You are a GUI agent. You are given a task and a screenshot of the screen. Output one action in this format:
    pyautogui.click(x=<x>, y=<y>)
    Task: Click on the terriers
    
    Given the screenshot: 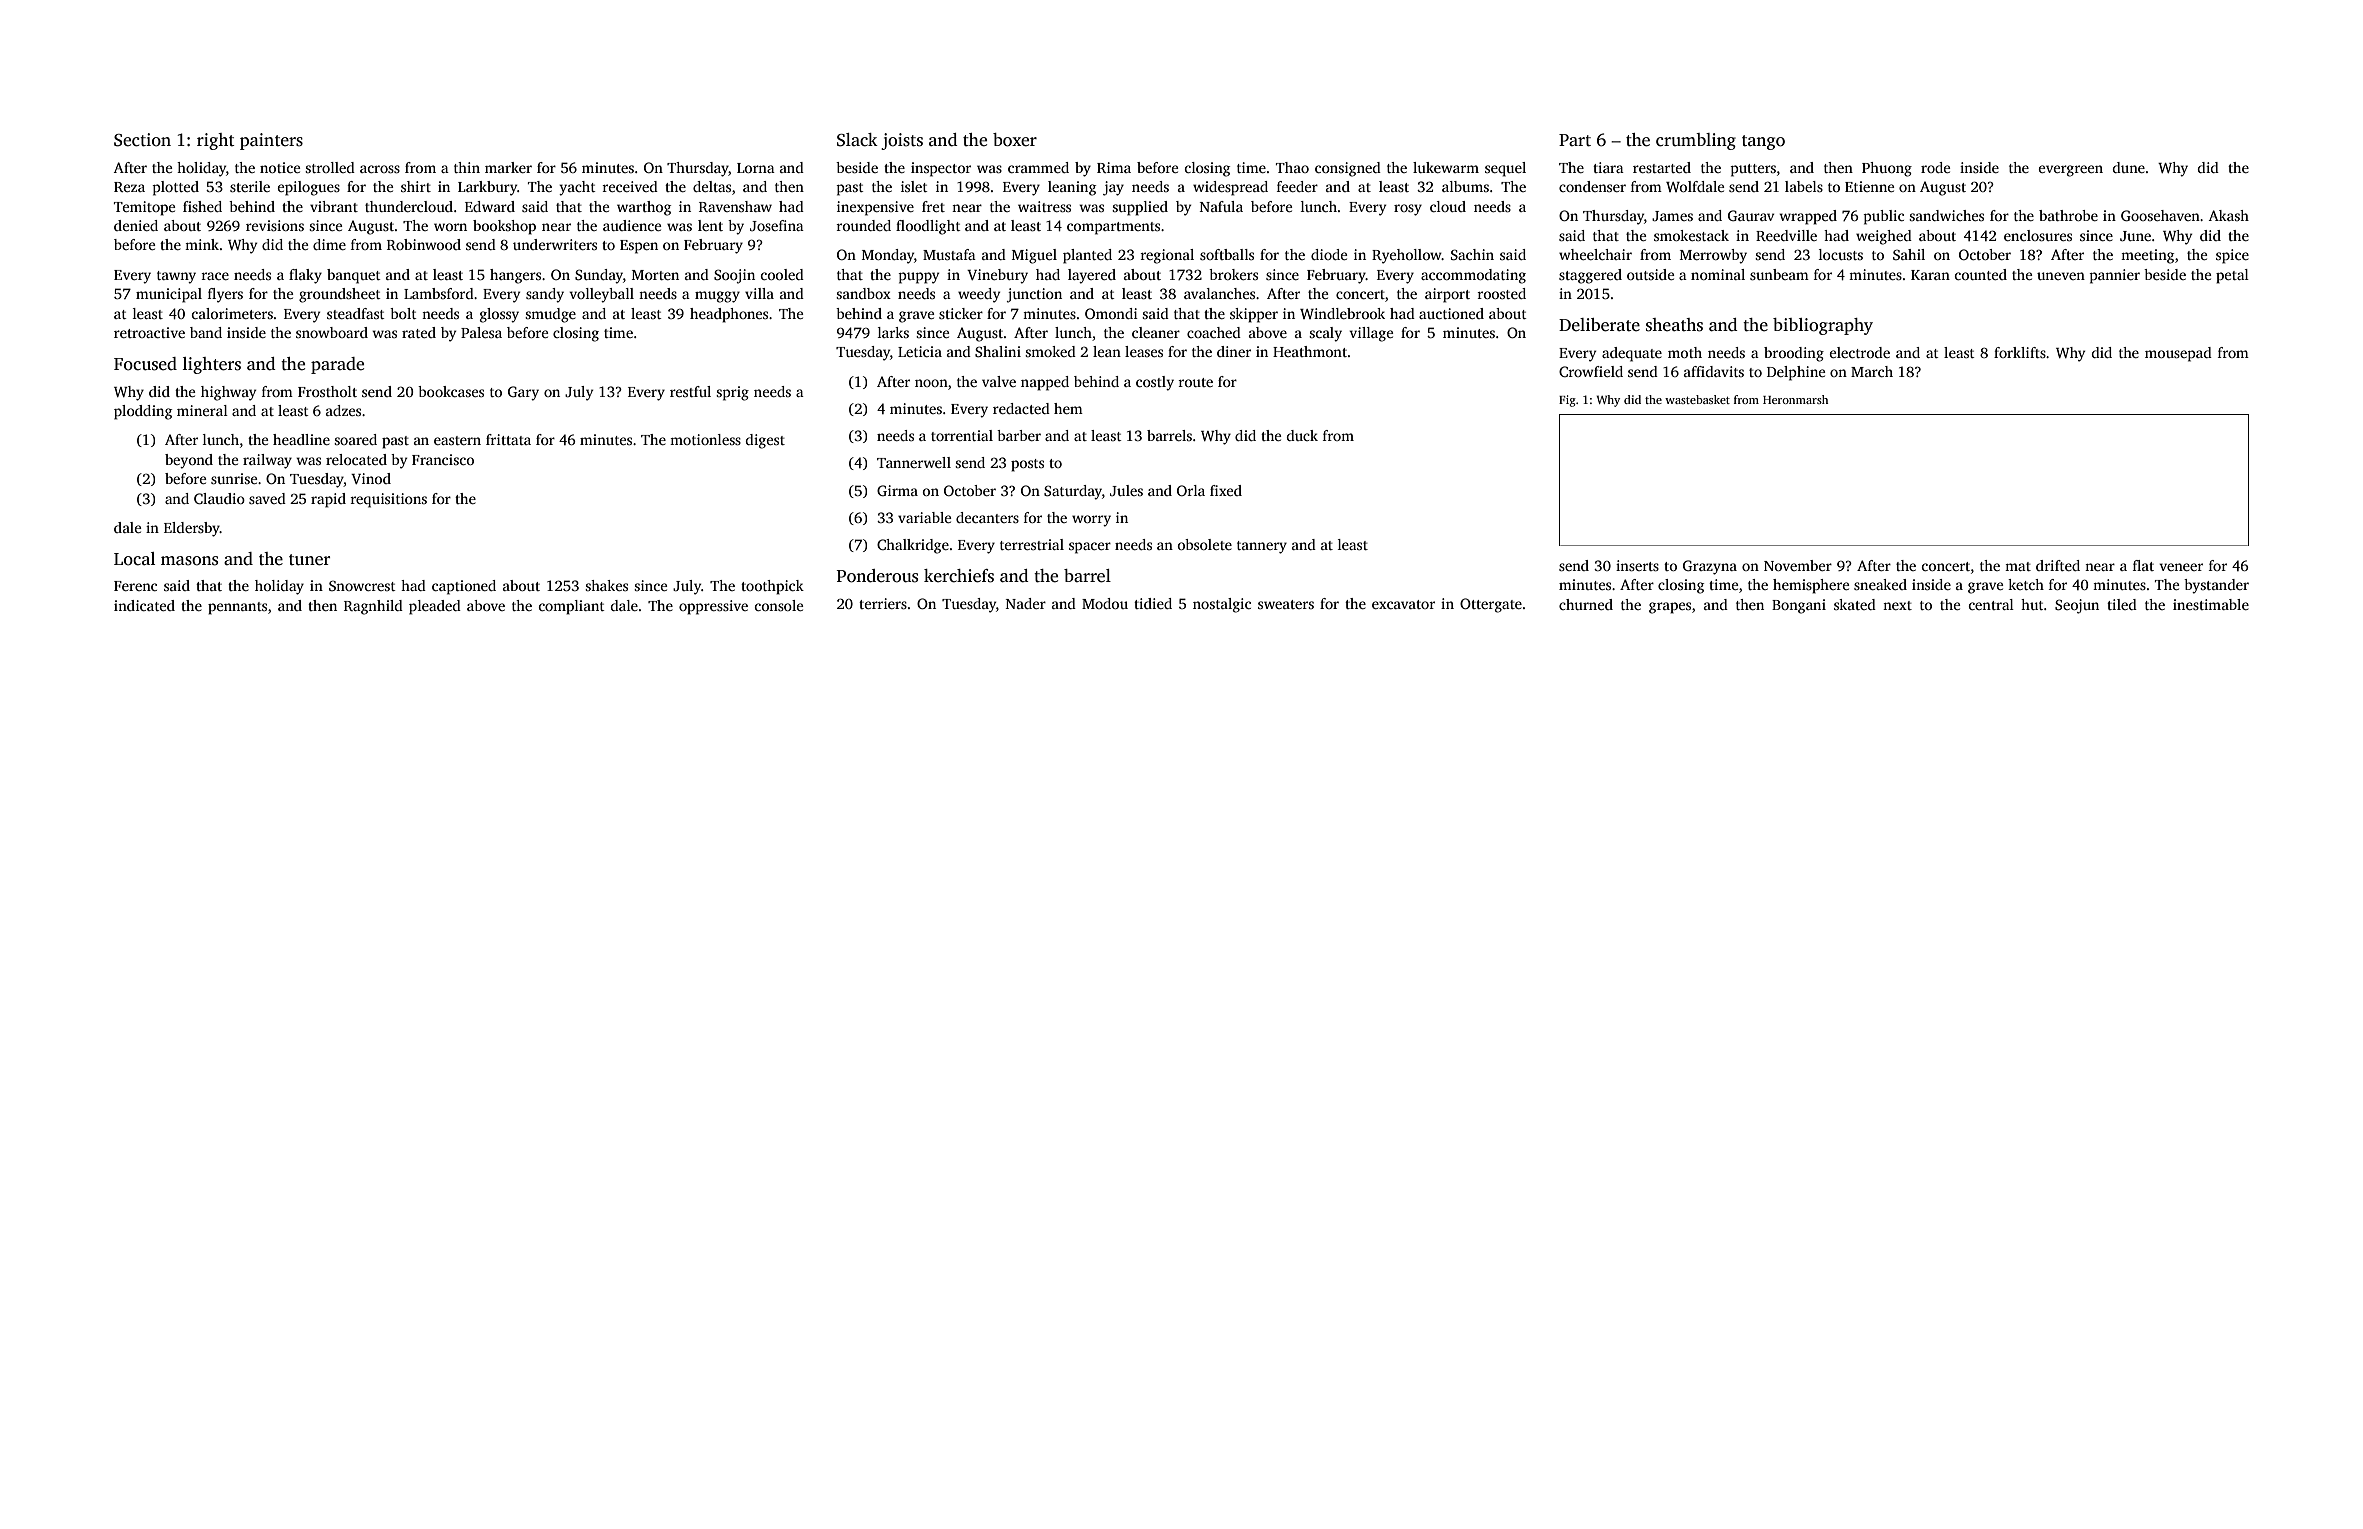 What is the action you would take?
    pyautogui.click(x=883, y=603)
